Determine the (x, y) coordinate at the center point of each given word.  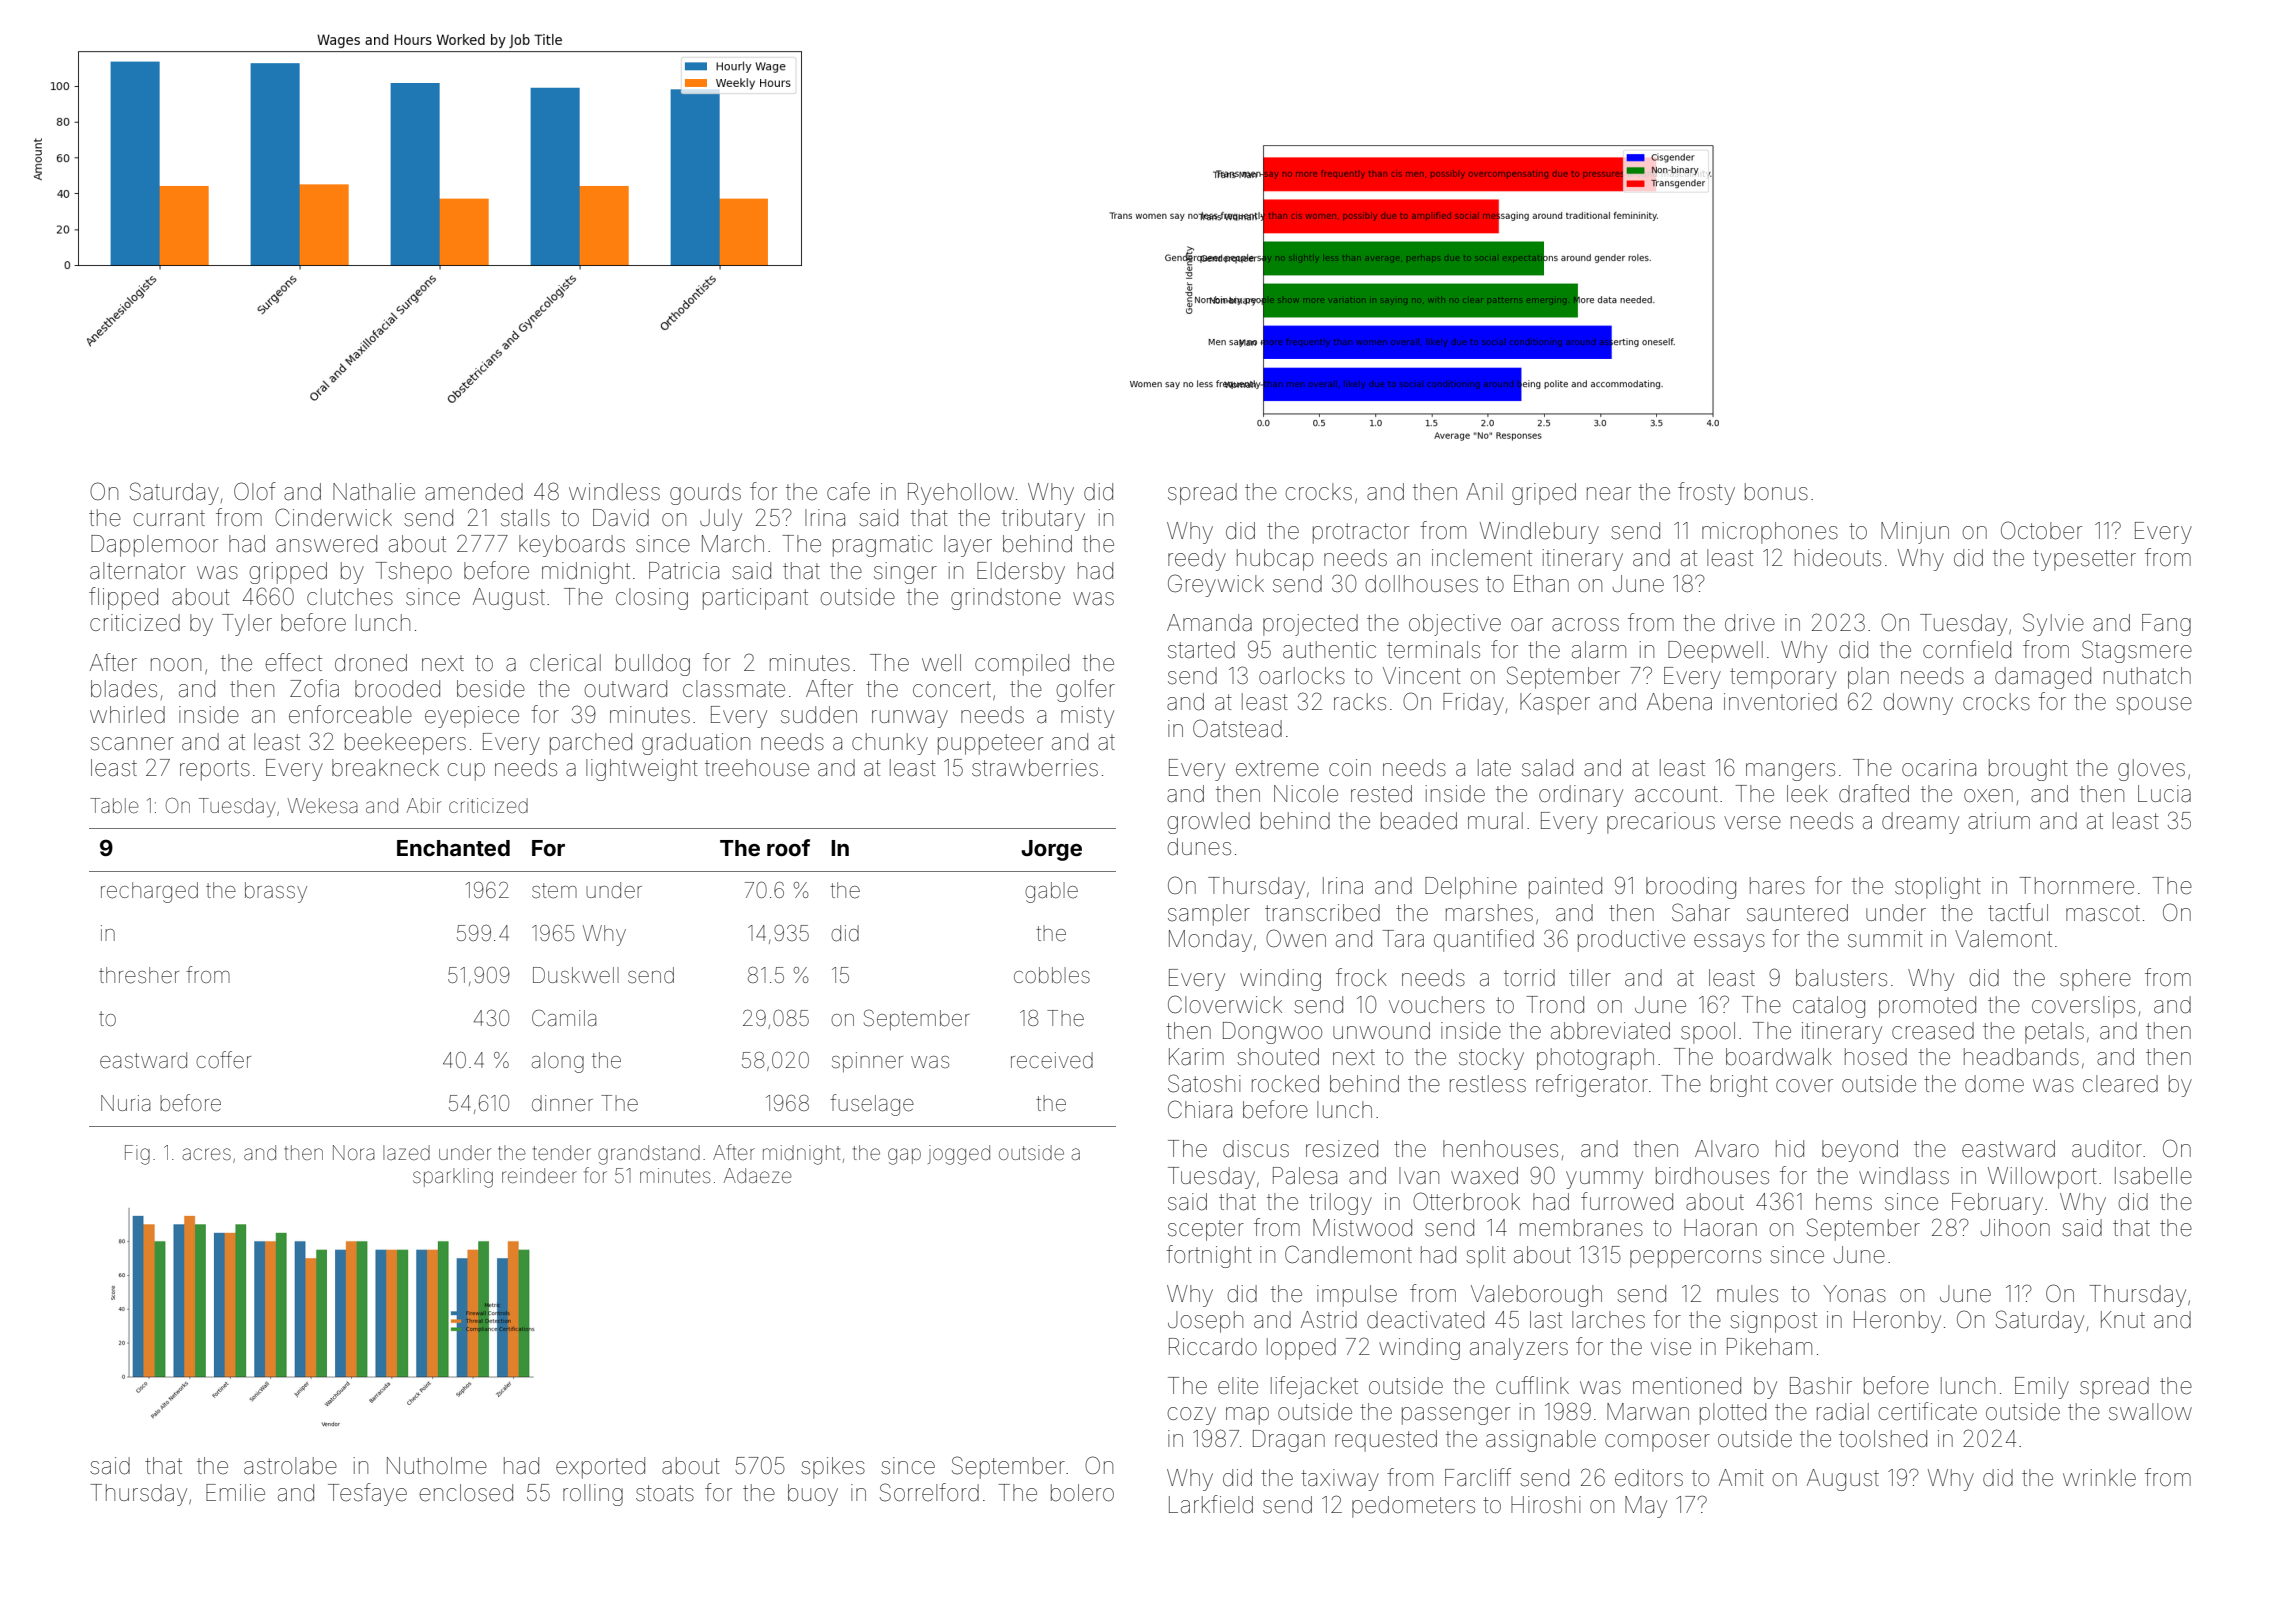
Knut (2123, 1319)
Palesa (1305, 1176)
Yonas (1854, 1294)
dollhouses (1421, 584)
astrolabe (290, 1466)
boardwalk (1779, 1057)
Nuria (125, 1103)
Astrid (1329, 1320)
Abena (1679, 702)
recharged (149, 892)
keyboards (572, 546)
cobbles (1052, 975)
